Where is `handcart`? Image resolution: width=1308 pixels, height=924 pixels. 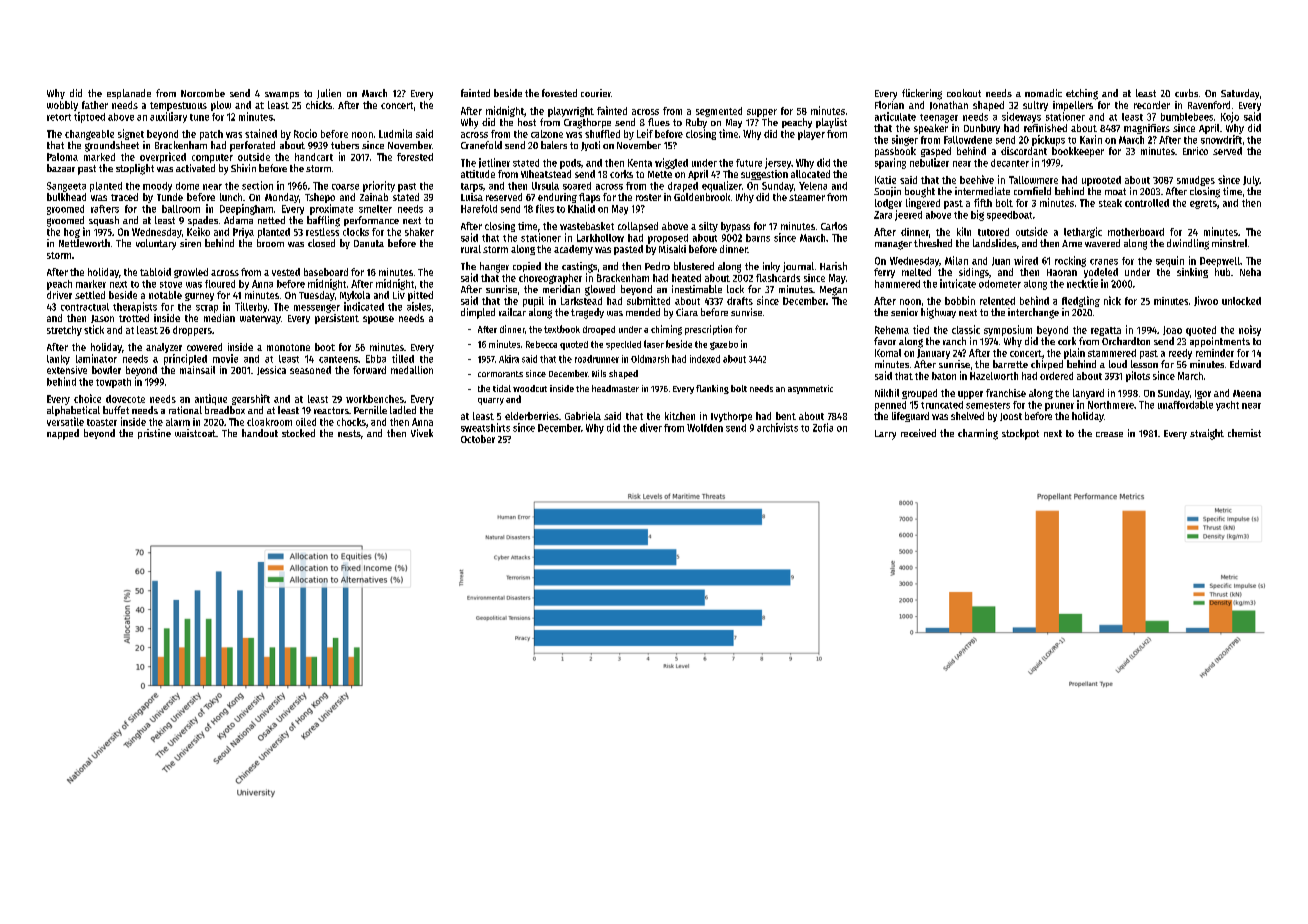
handcart is located at coordinates (314, 157).
